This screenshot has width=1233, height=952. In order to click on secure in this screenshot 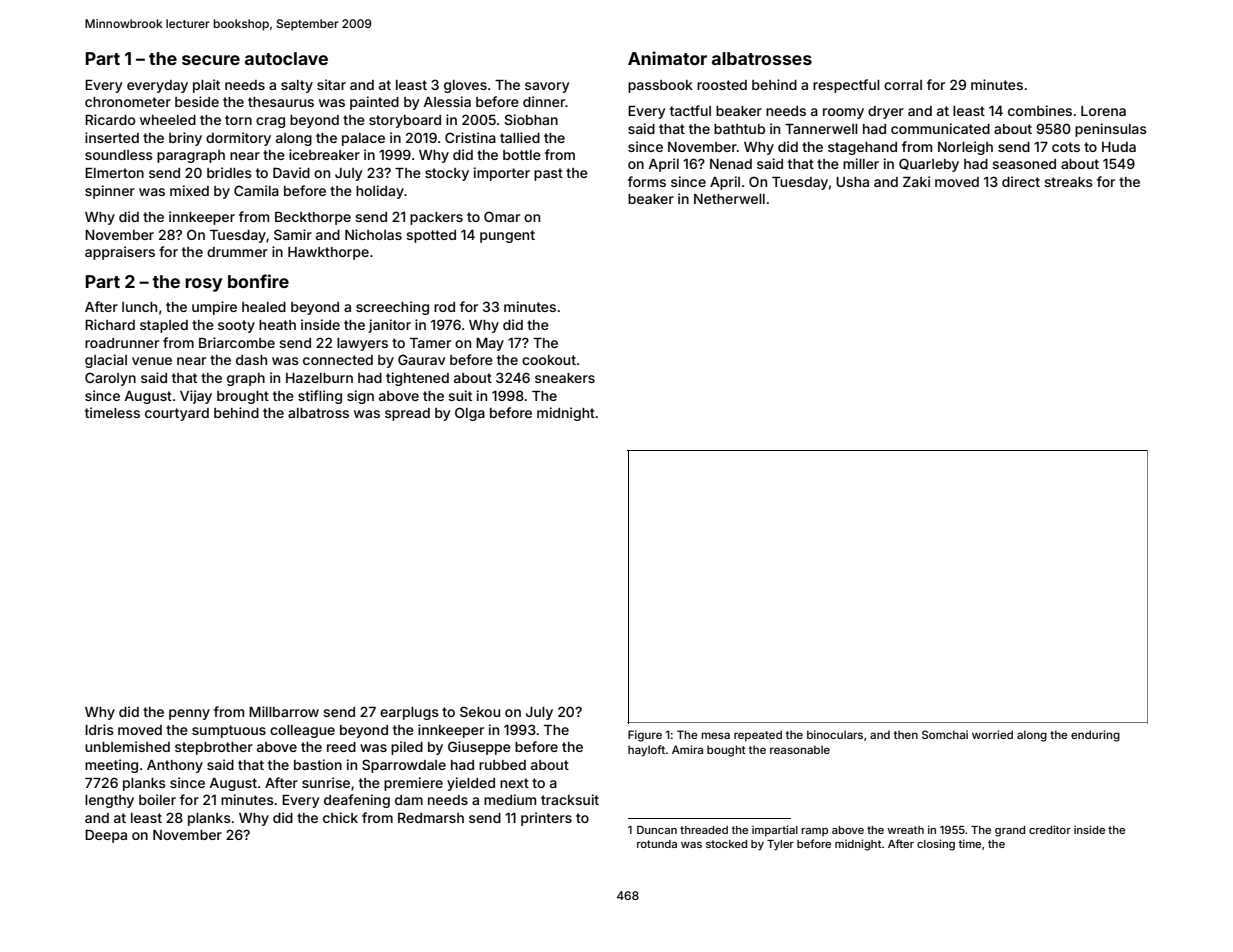, I will do `click(211, 60)`.
